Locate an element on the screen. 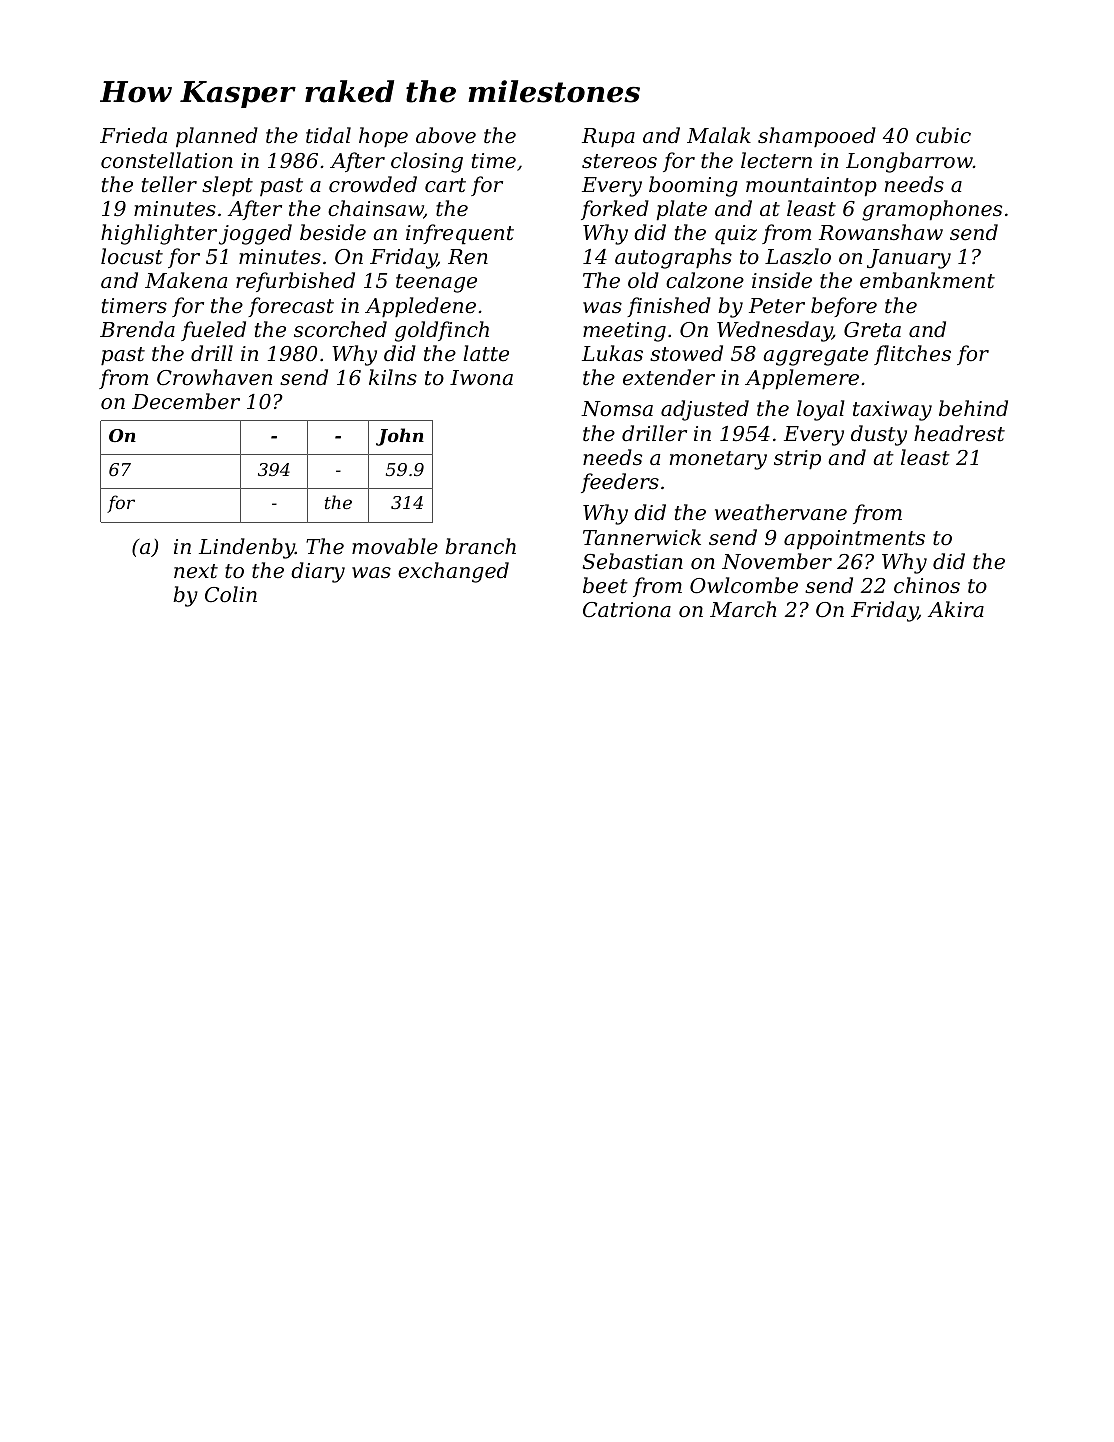 Image resolution: width=1114 pixels, height=1442 pixels. Malak is located at coordinates (719, 135).
